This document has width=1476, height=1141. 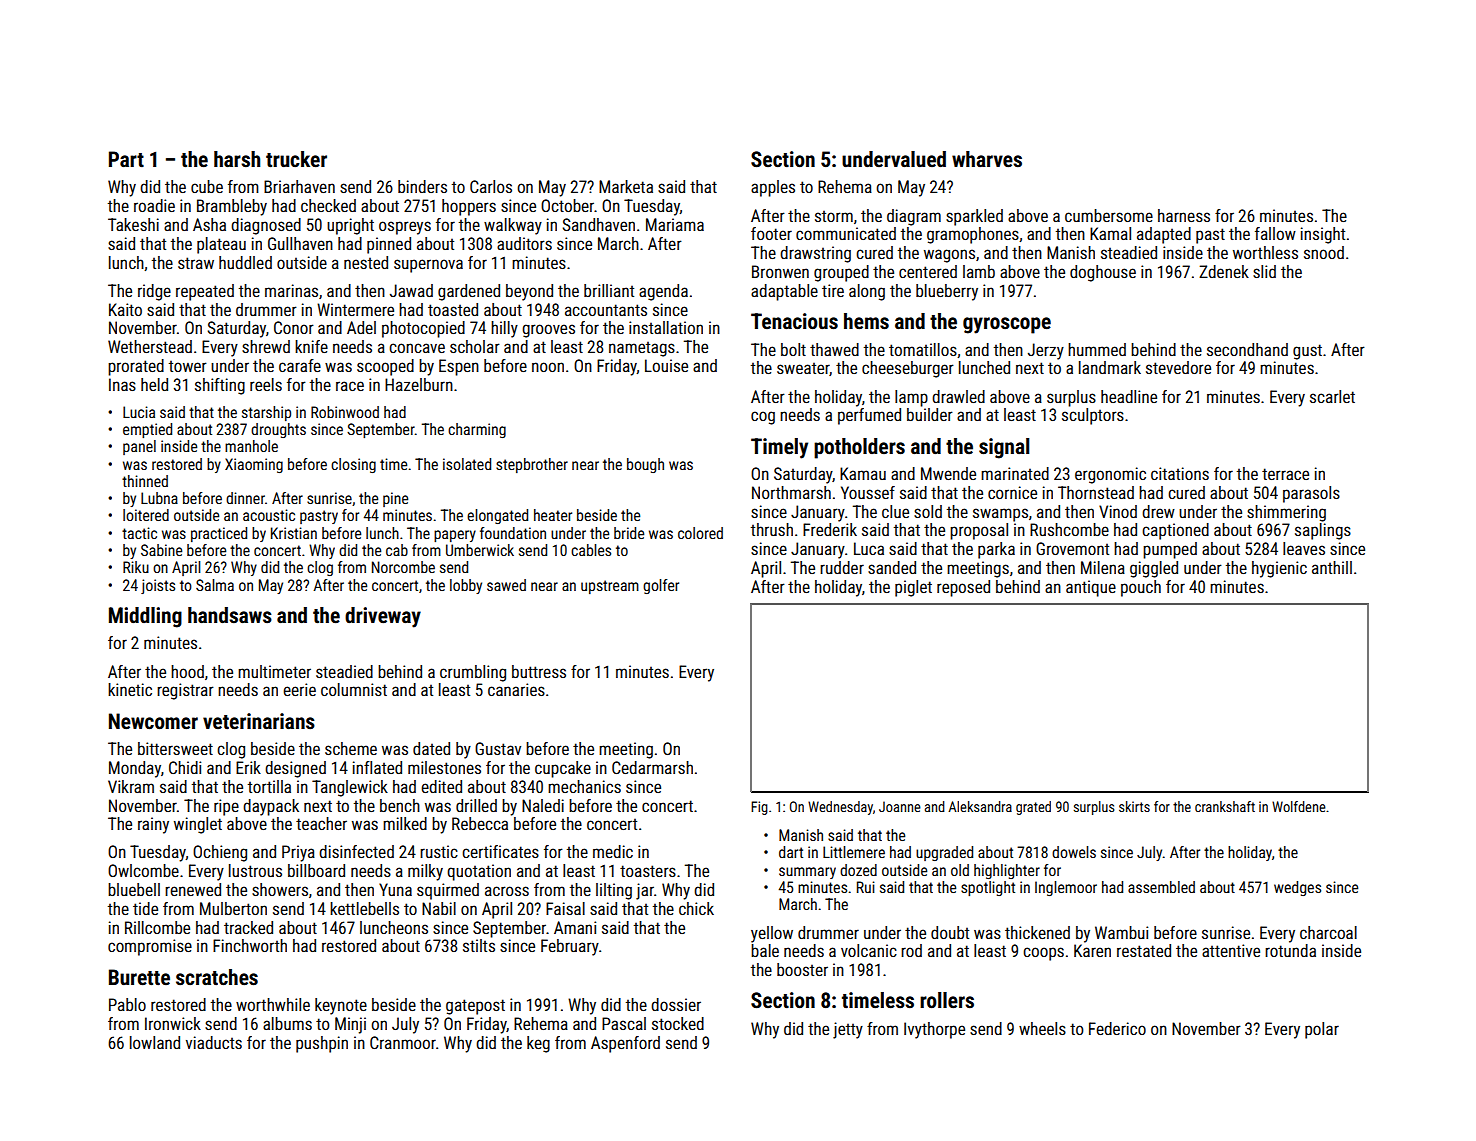 I want to click on daypack, so click(x=271, y=807).
